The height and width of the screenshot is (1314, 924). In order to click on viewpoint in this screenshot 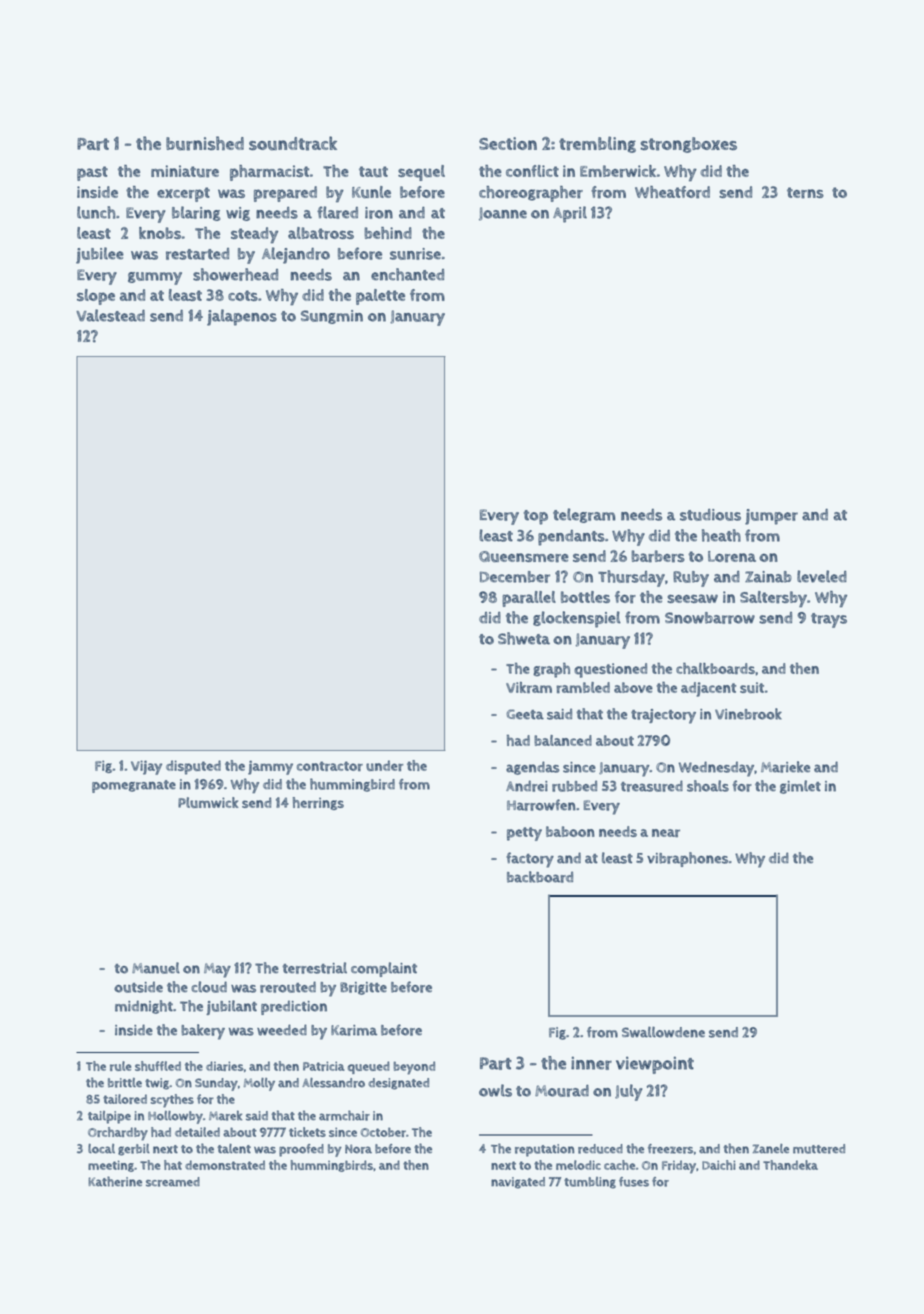, I will do `click(655, 1065)`.
